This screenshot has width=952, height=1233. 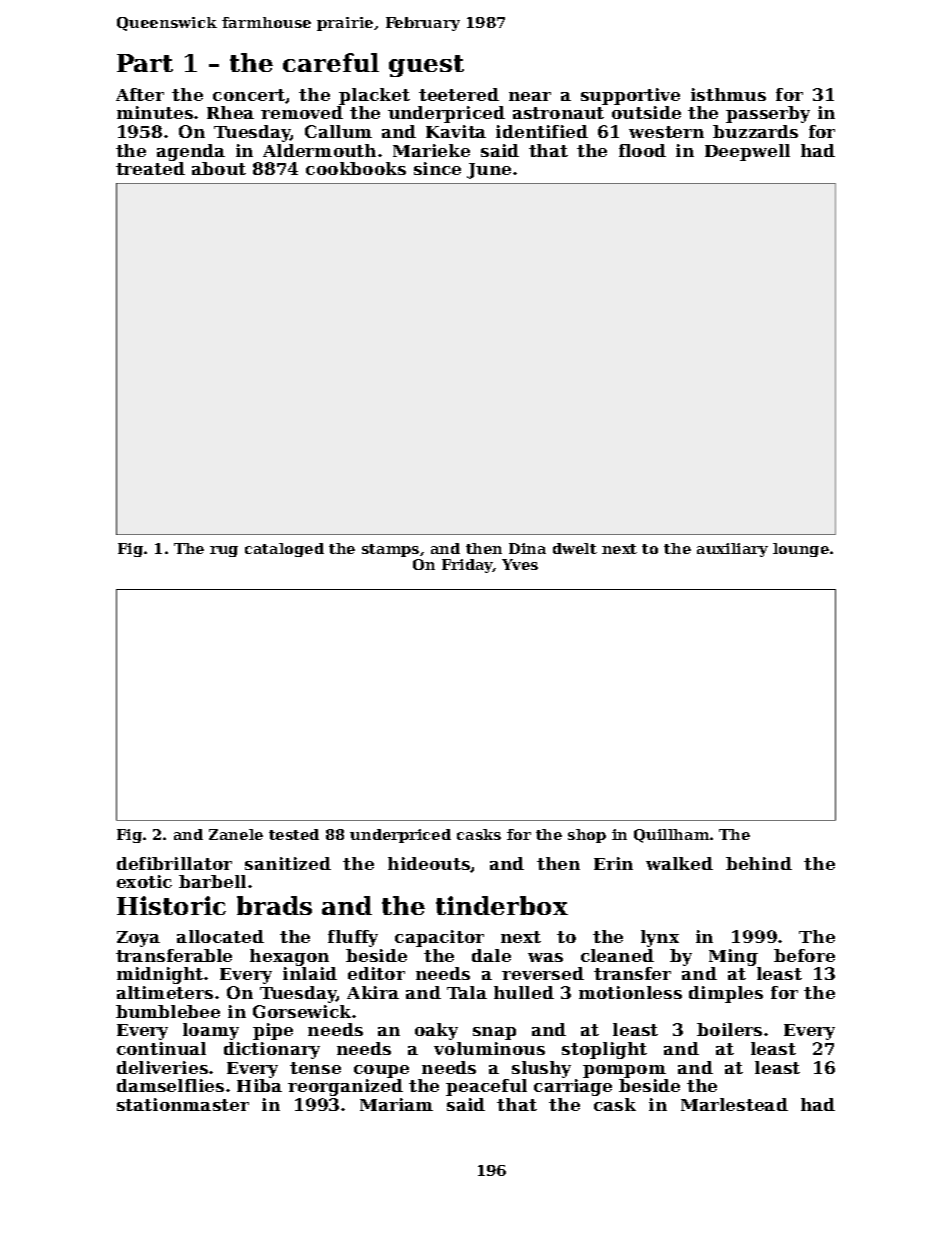 What do you see at coordinates (801, 550) in the screenshot?
I see `lounge` at bounding box center [801, 550].
